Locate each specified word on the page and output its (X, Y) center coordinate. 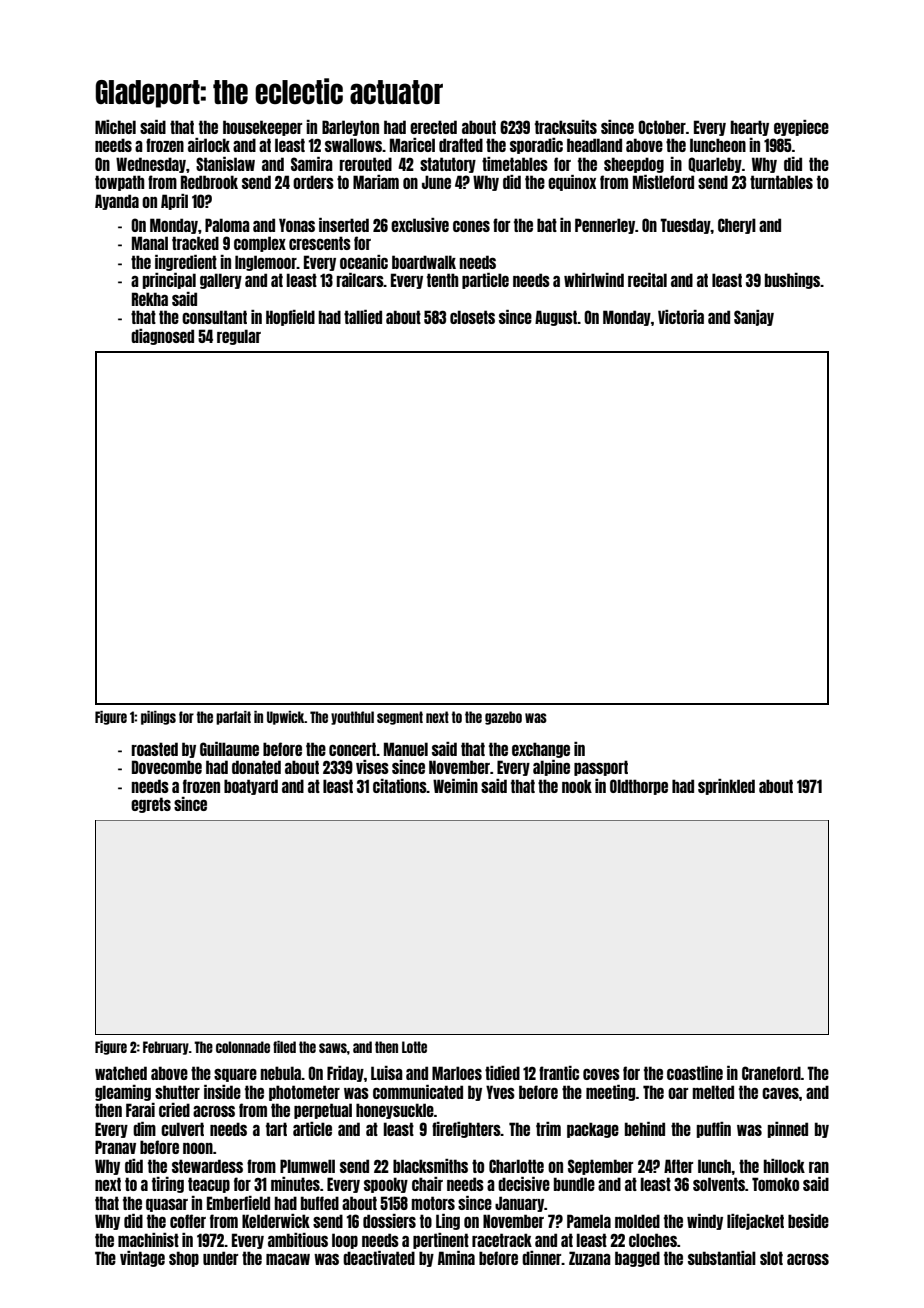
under (220, 1258)
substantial (722, 1258)
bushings (792, 281)
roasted (155, 749)
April (174, 202)
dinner (542, 1258)
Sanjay (754, 318)
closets (472, 317)
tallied (363, 317)
